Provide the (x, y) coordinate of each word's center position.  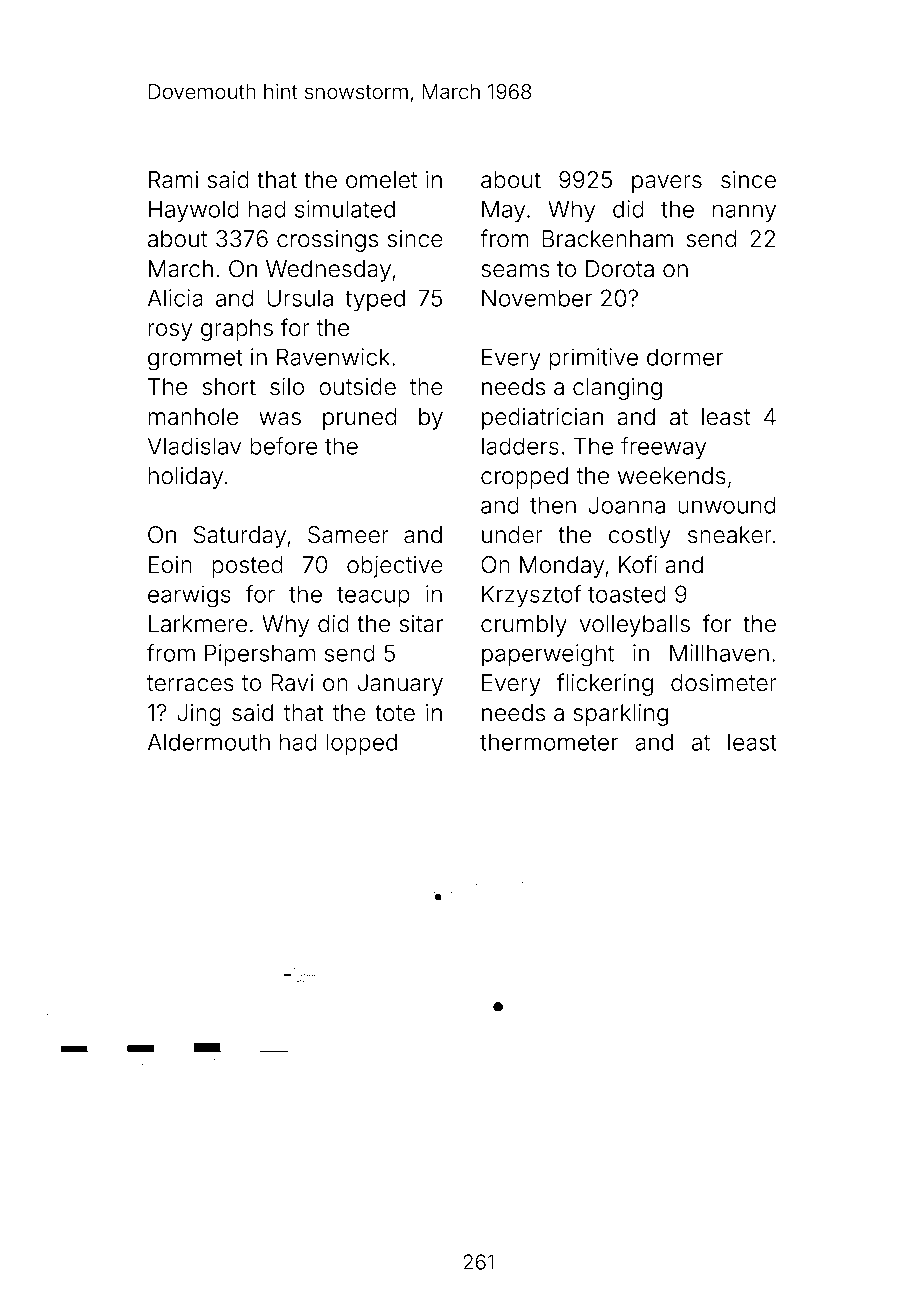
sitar (421, 624)
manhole (193, 417)
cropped (524, 478)
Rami (173, 180)
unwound (726, 505)
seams (515, 271)
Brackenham (607, 239)
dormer (685, 357)
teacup (373, 597)
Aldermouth (209, 742)
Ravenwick (333, 357)
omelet (381, 180)
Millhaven (719, 653)
